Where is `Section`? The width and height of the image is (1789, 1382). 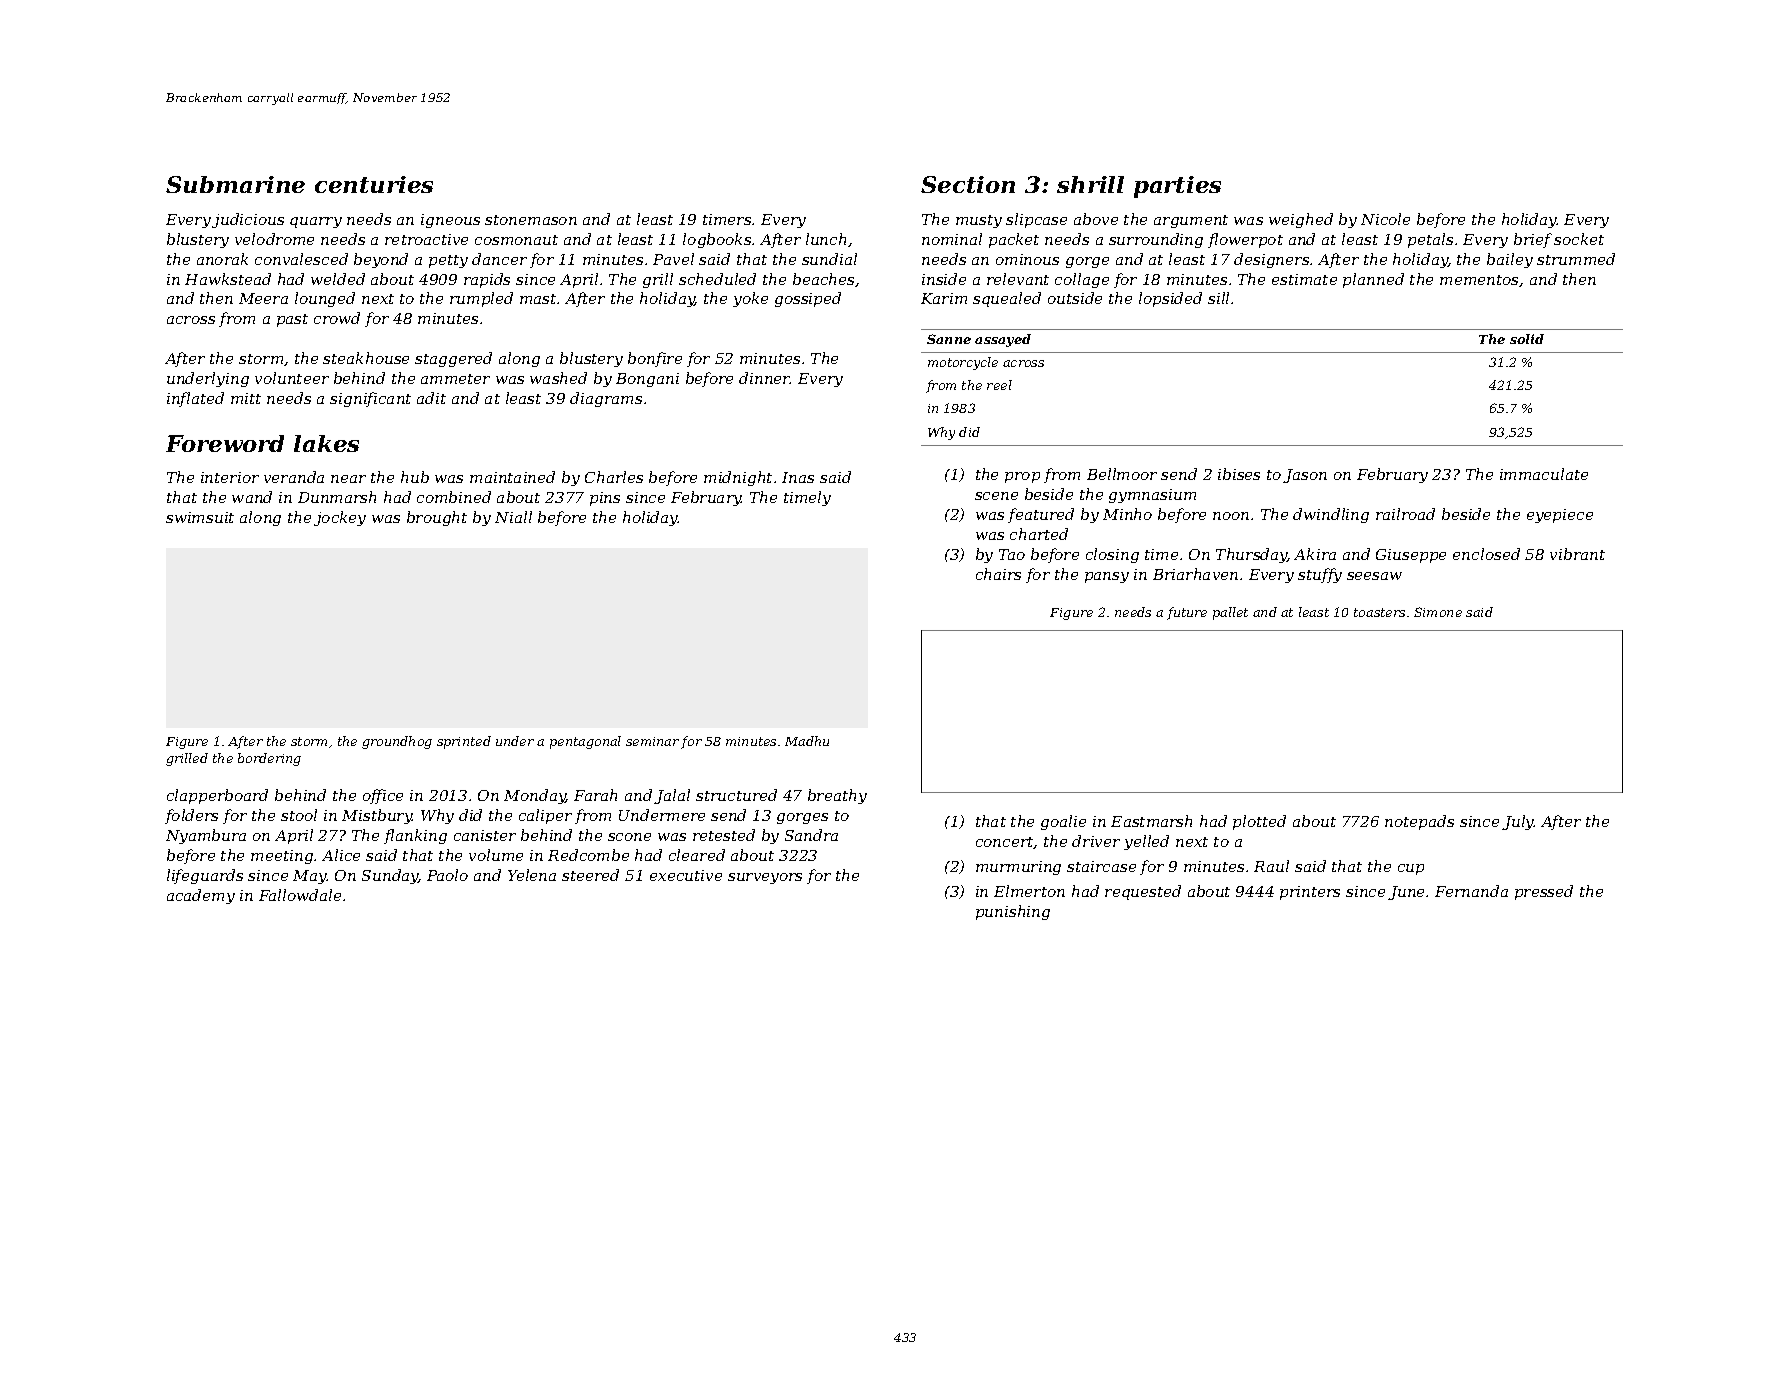
Section is located at coordinates (968, 184).
